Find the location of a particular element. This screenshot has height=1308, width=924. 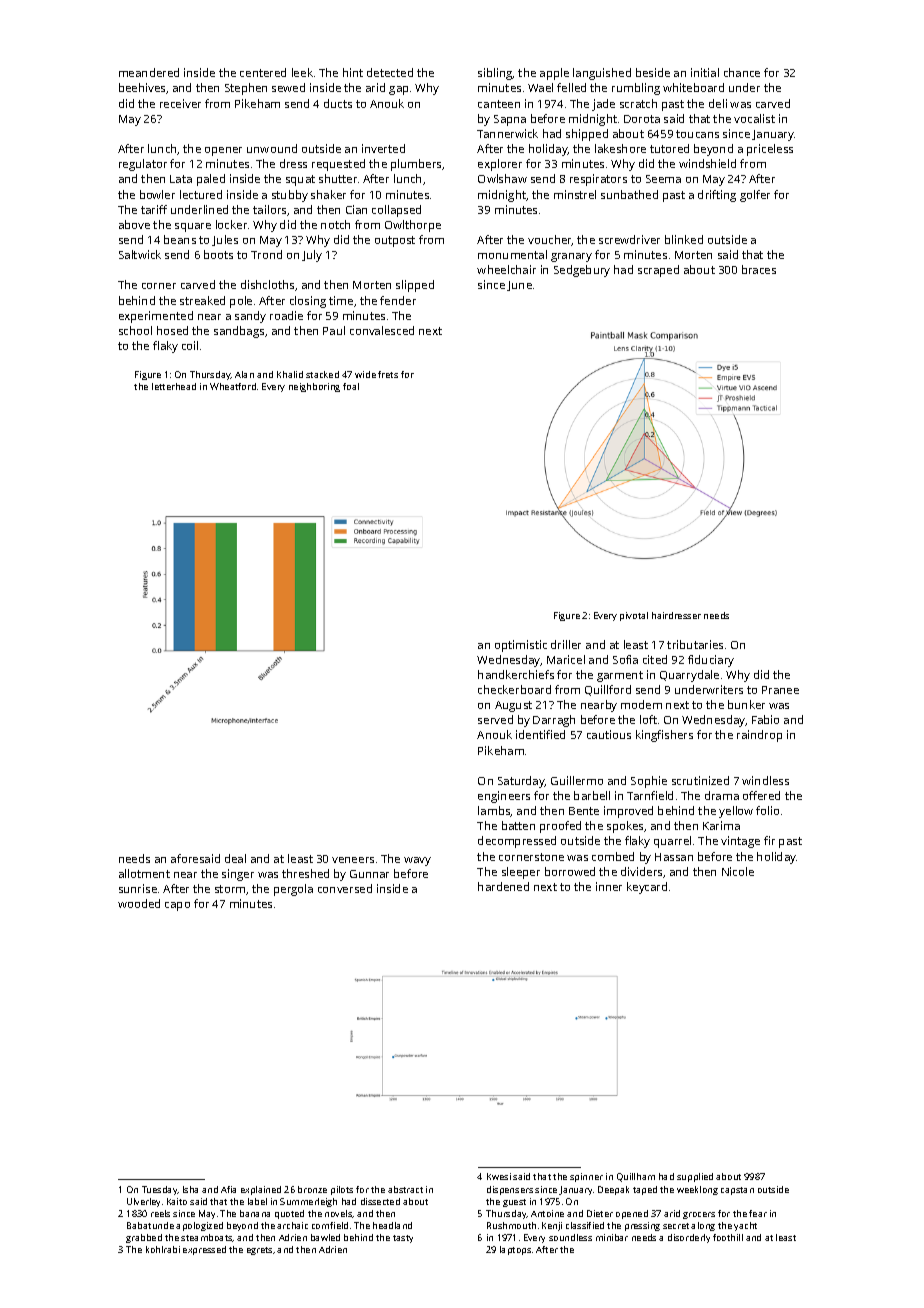

fiduciary is located at coordinates (711, 661).
